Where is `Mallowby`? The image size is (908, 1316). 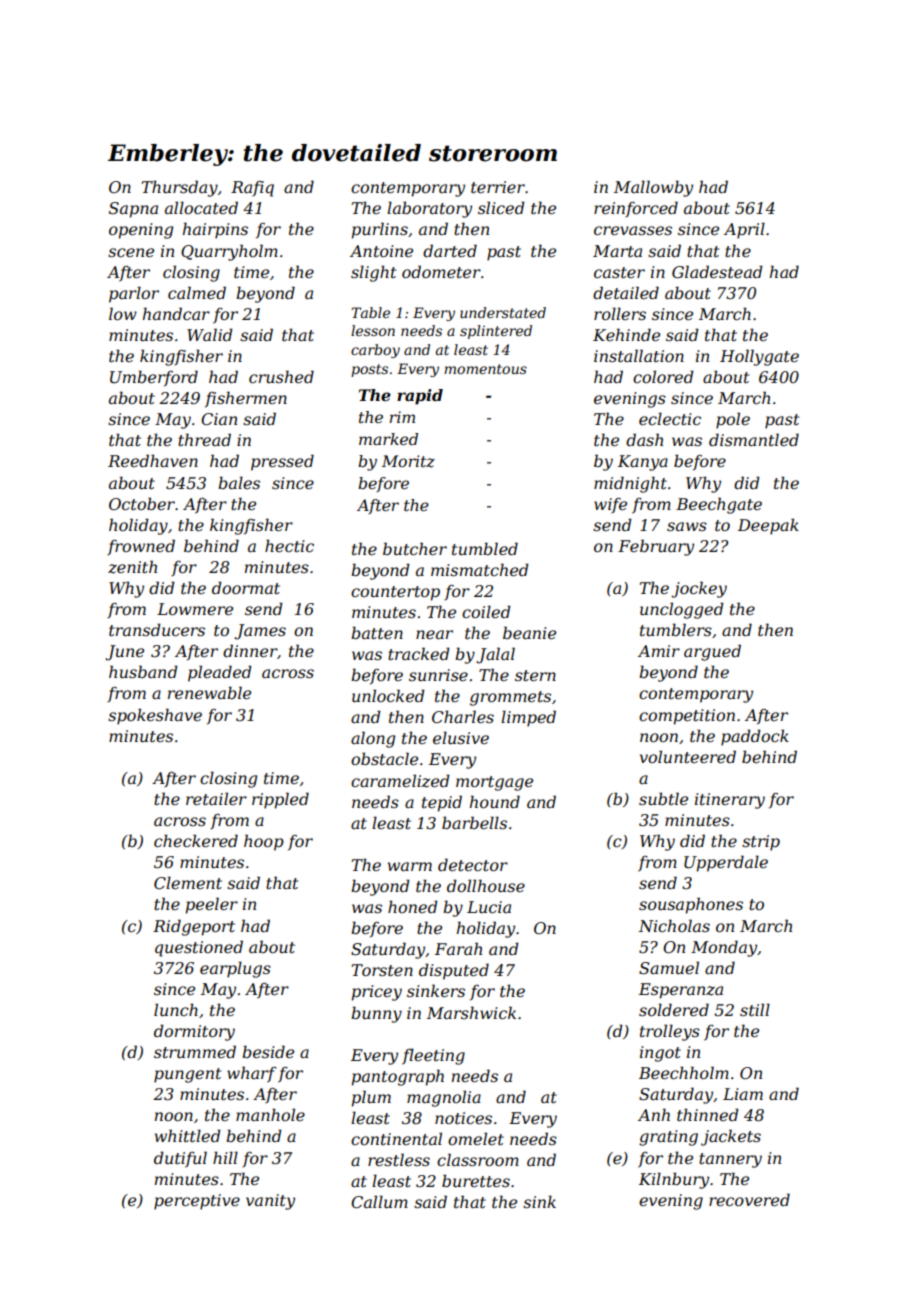 Mallowby is located at coordinates (653, 188).
